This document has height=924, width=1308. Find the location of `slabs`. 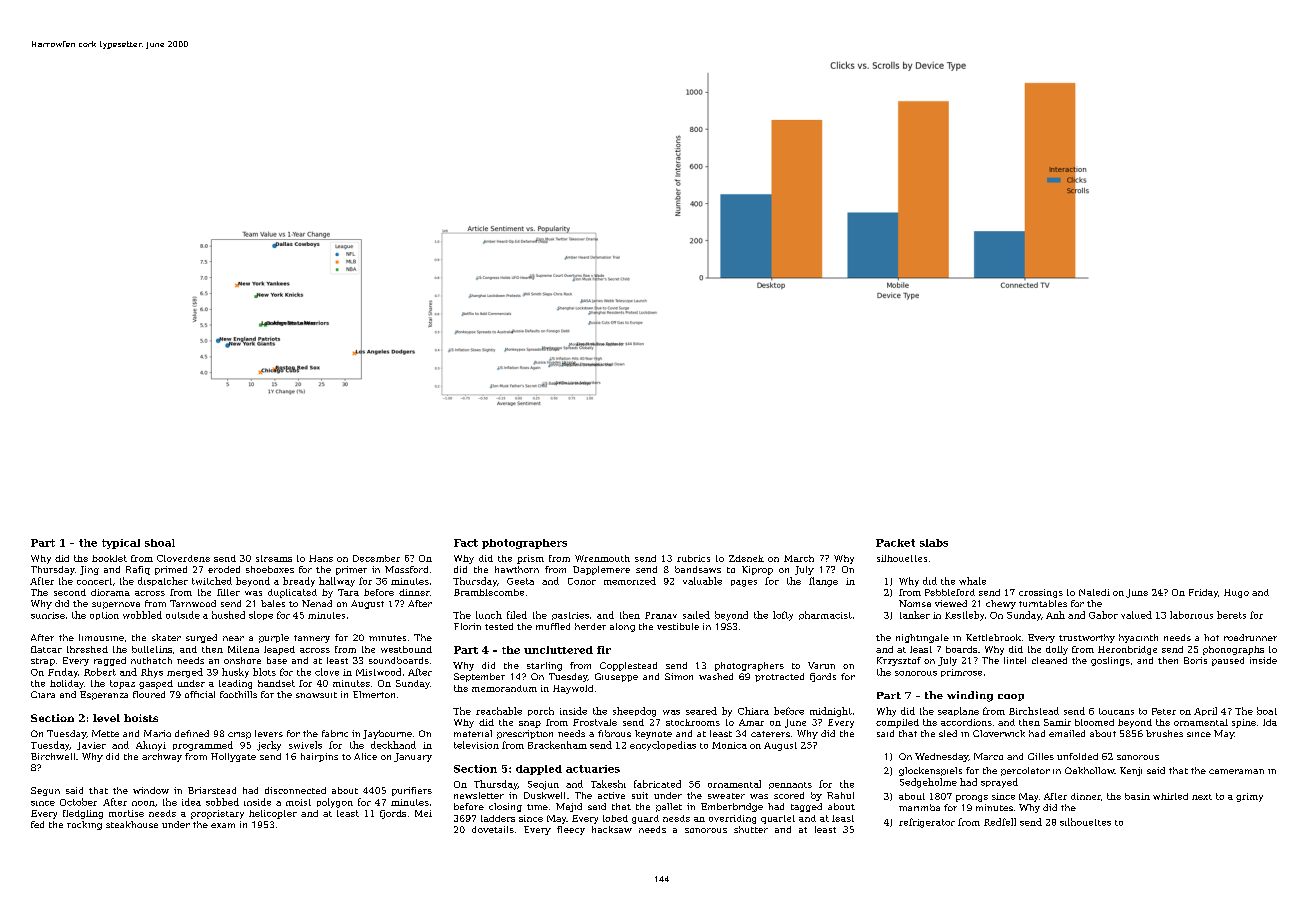

slabs is located at coordinates (934, 543).
